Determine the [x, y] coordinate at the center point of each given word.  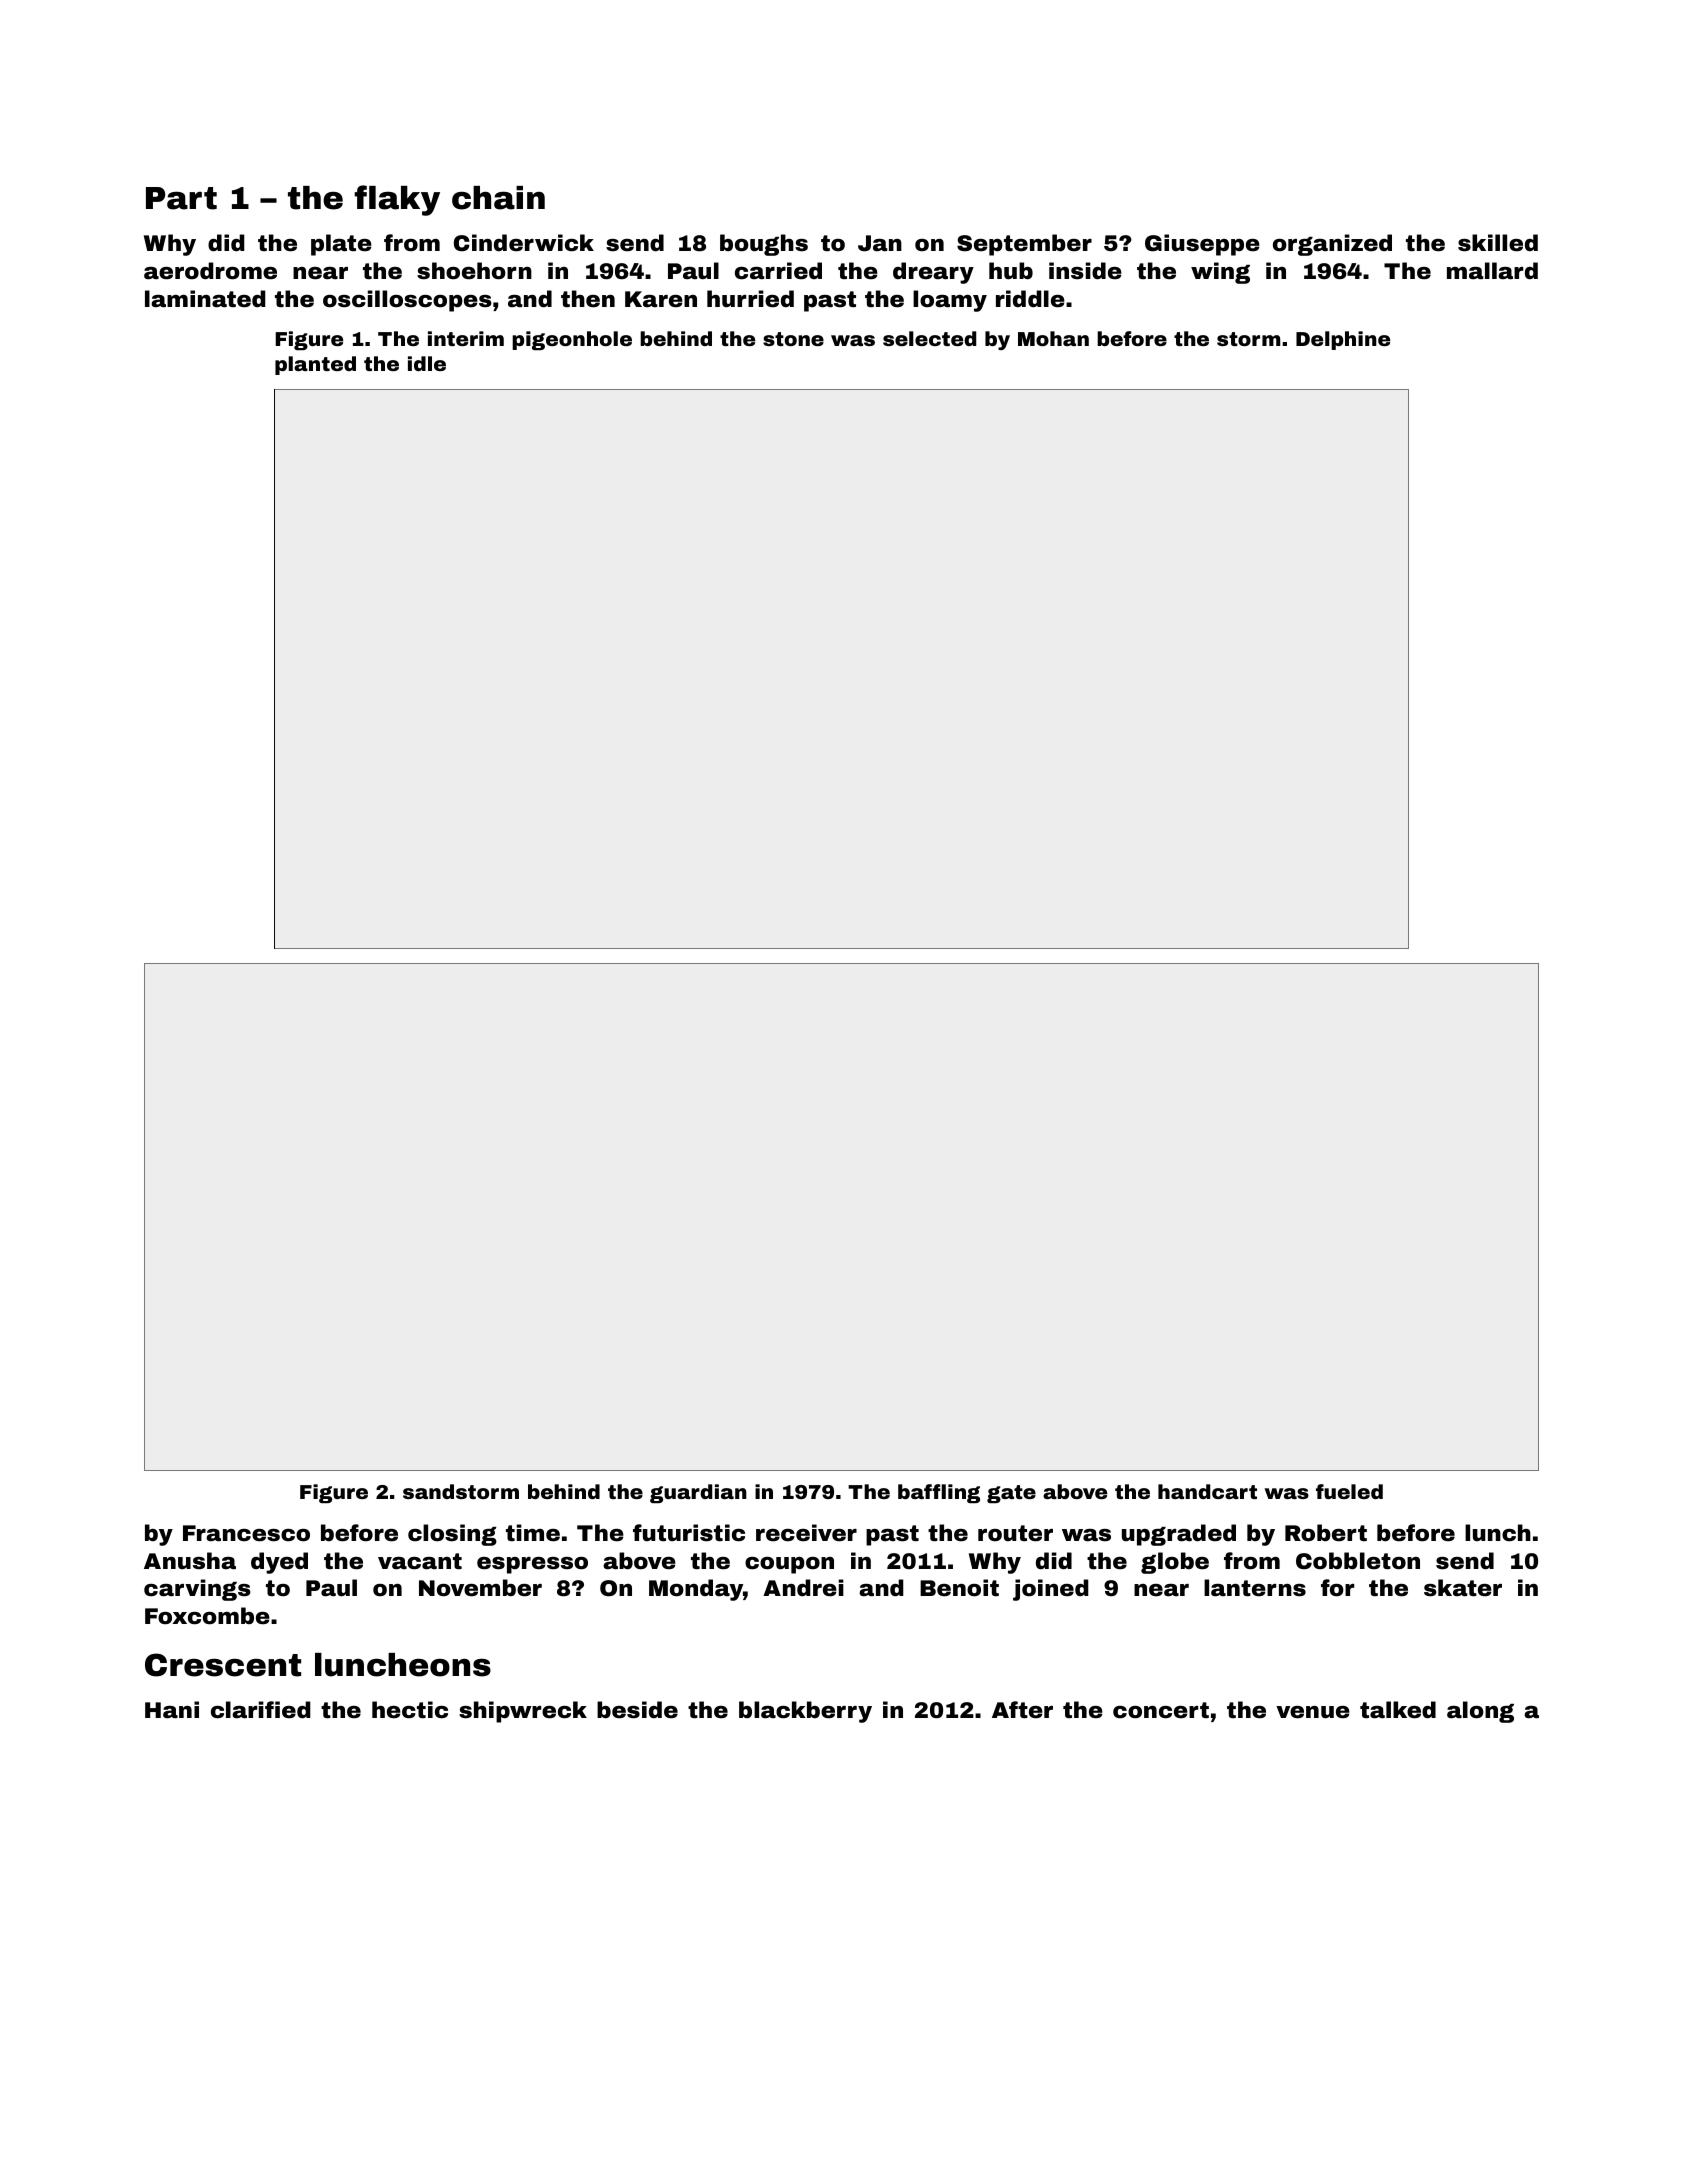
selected [929, 338]
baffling [939, 1493]
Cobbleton [1358, 1561]
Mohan [1053, 338]
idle [427, 363]
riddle [1030, 299]
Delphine [1343, 340]
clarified [261, 1710]
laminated [205, 299]
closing [452, 1535]
